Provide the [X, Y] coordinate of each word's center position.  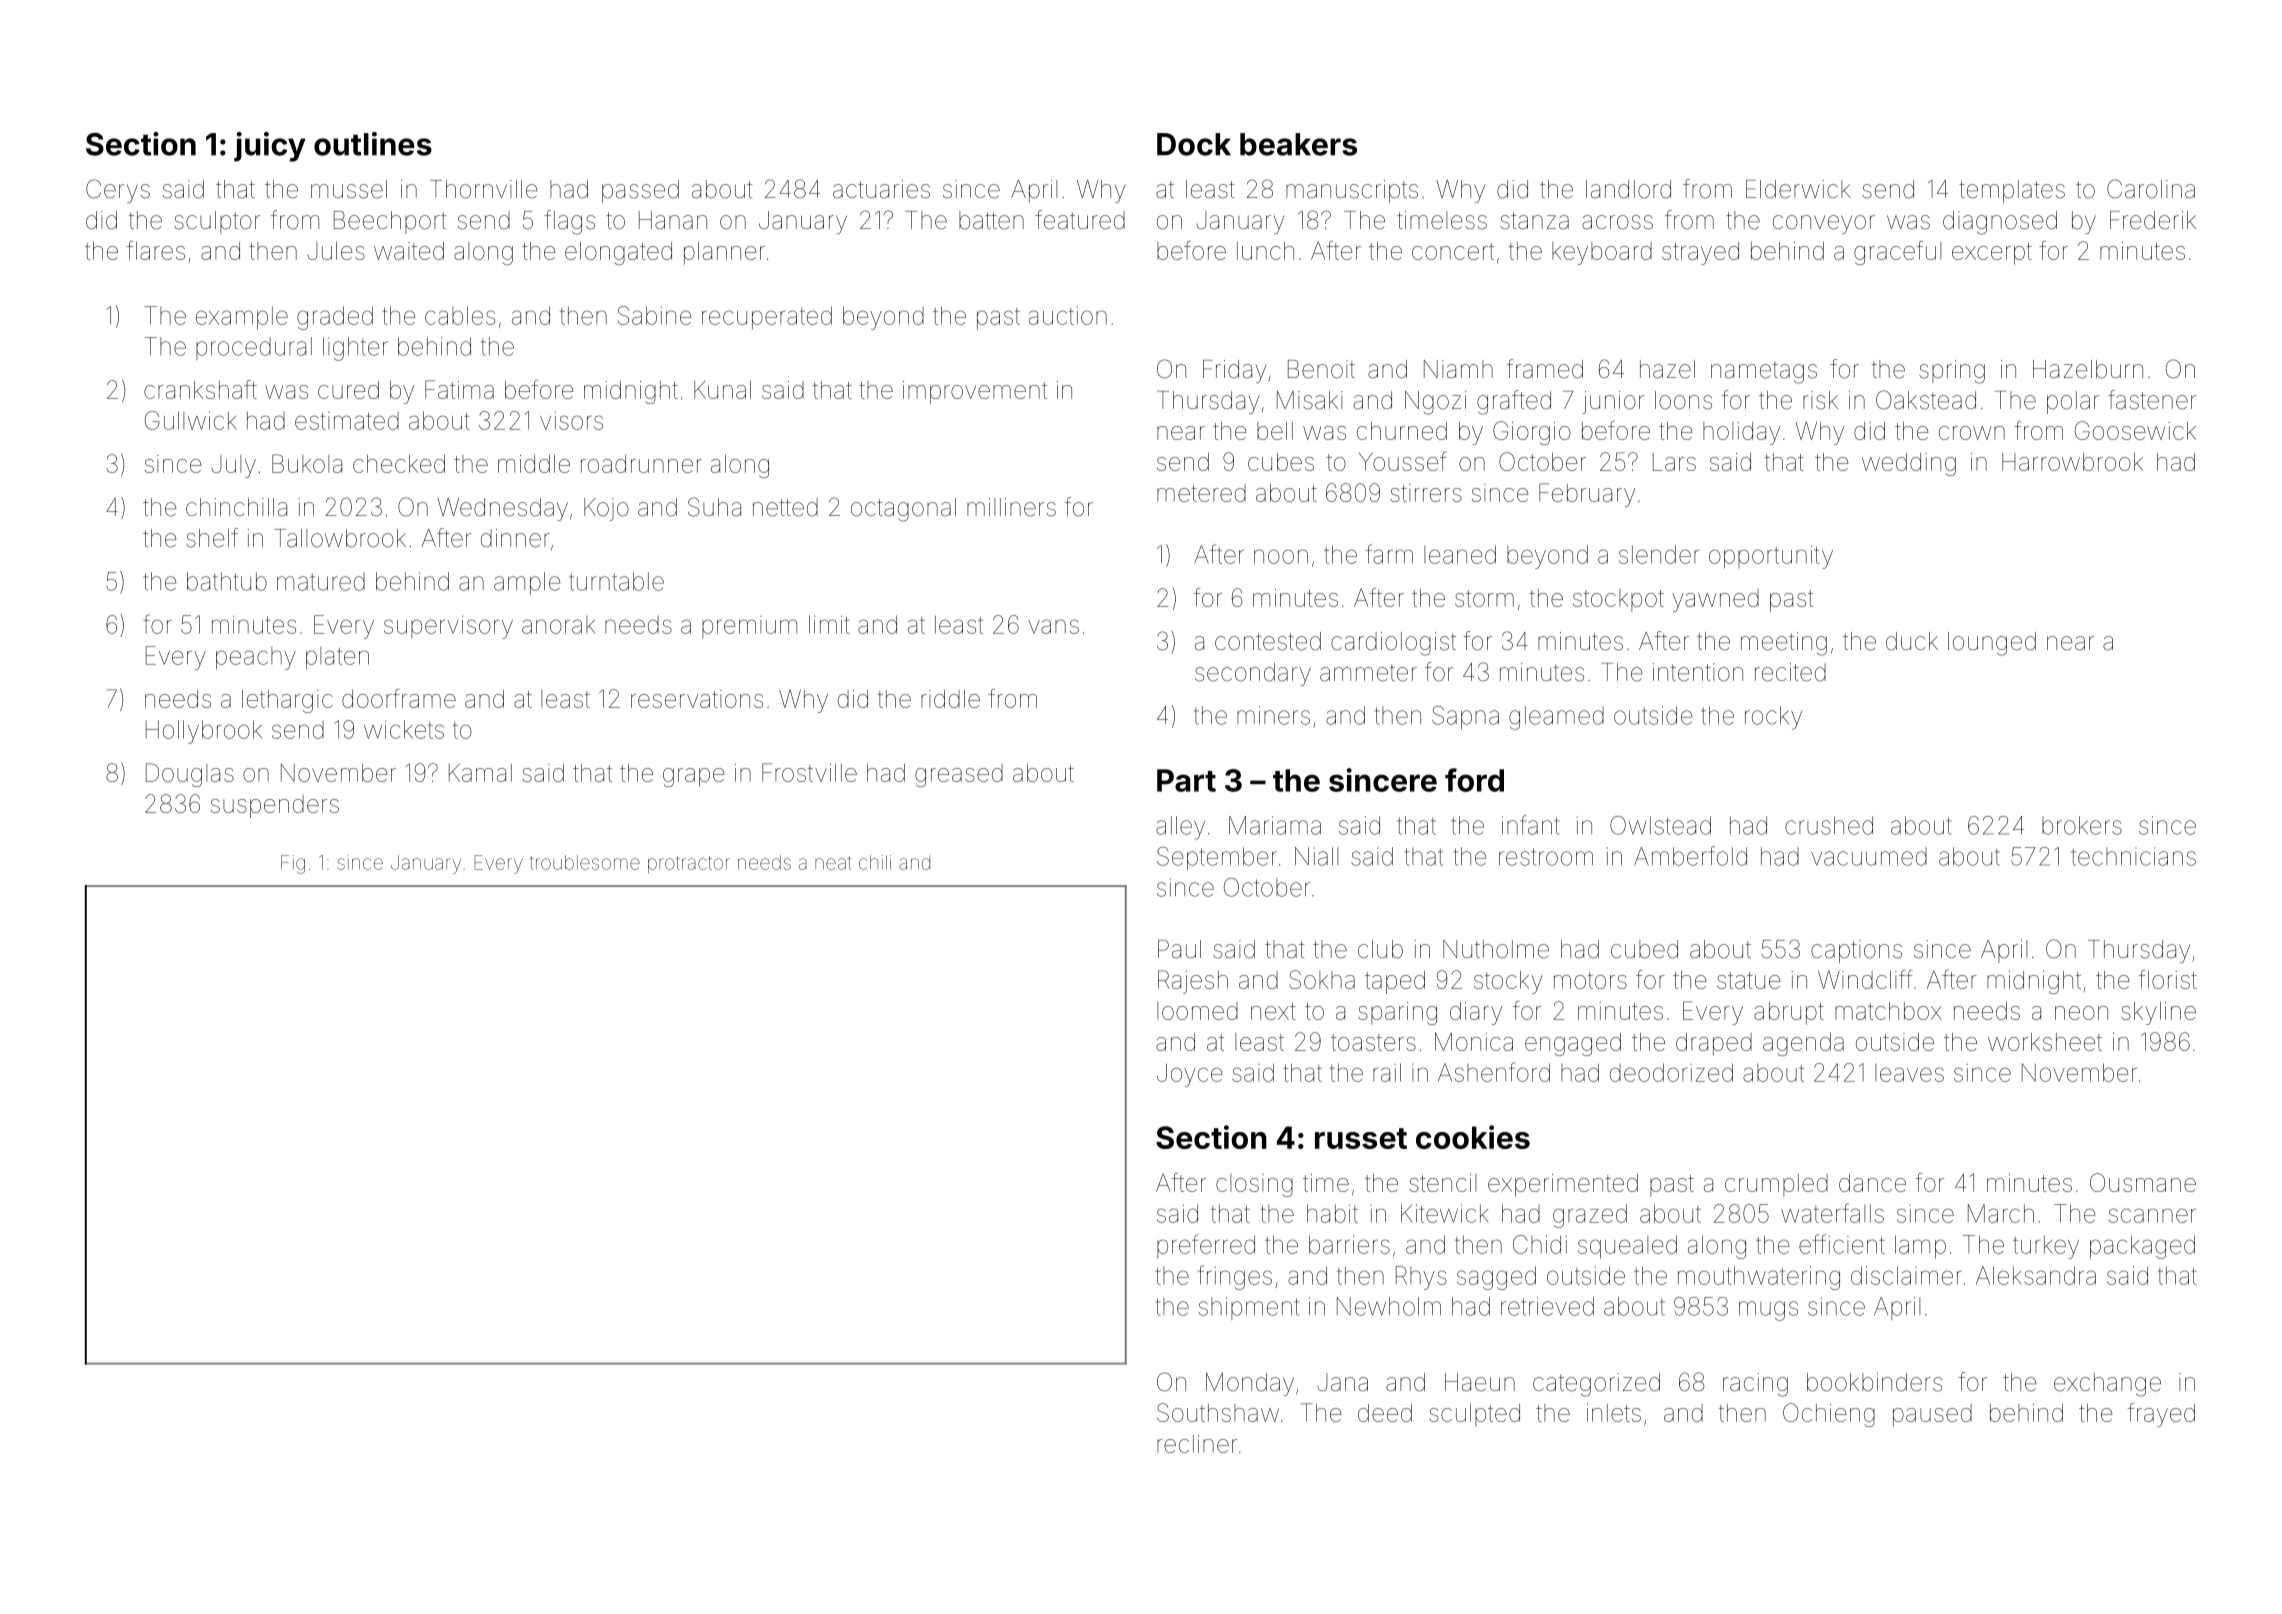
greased [959, 775]
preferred [1206, 1246]
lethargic [287, 701]
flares [156, 250]
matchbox [1888, 1011]
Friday [1235, 371]
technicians [2133, 856]
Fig [293, 864]
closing [1254, 1185]
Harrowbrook [2072, 462]
